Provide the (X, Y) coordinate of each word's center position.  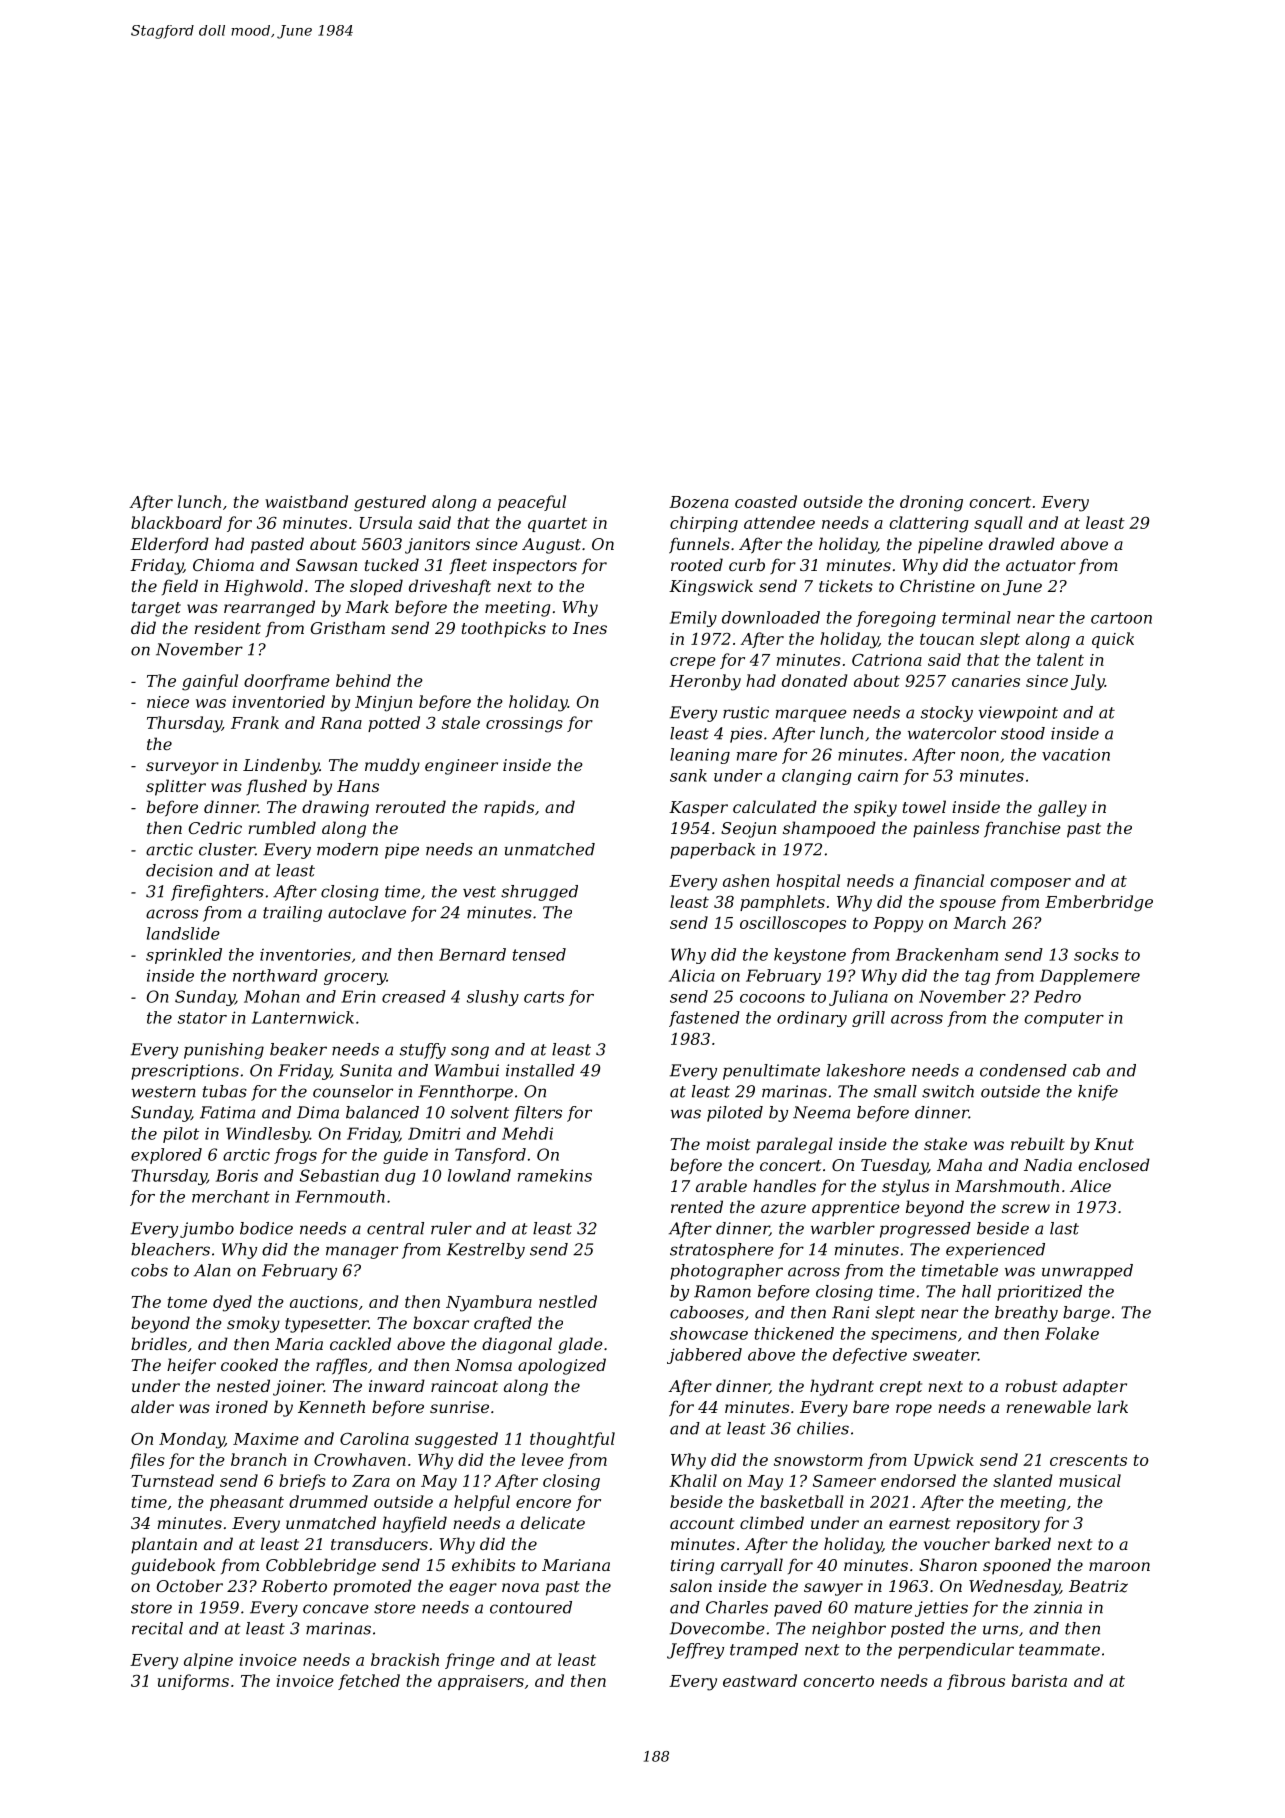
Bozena (698, 502)
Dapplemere (1090, 977)
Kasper (698, 809)
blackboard (176, 522)
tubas (225, 1091)
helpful (482, 1503)
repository (998, 1525)
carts (544, 997)
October (190, 1585)
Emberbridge (1099, 903)
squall (998, 524)
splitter (176, 787)
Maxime (266, 1439)
